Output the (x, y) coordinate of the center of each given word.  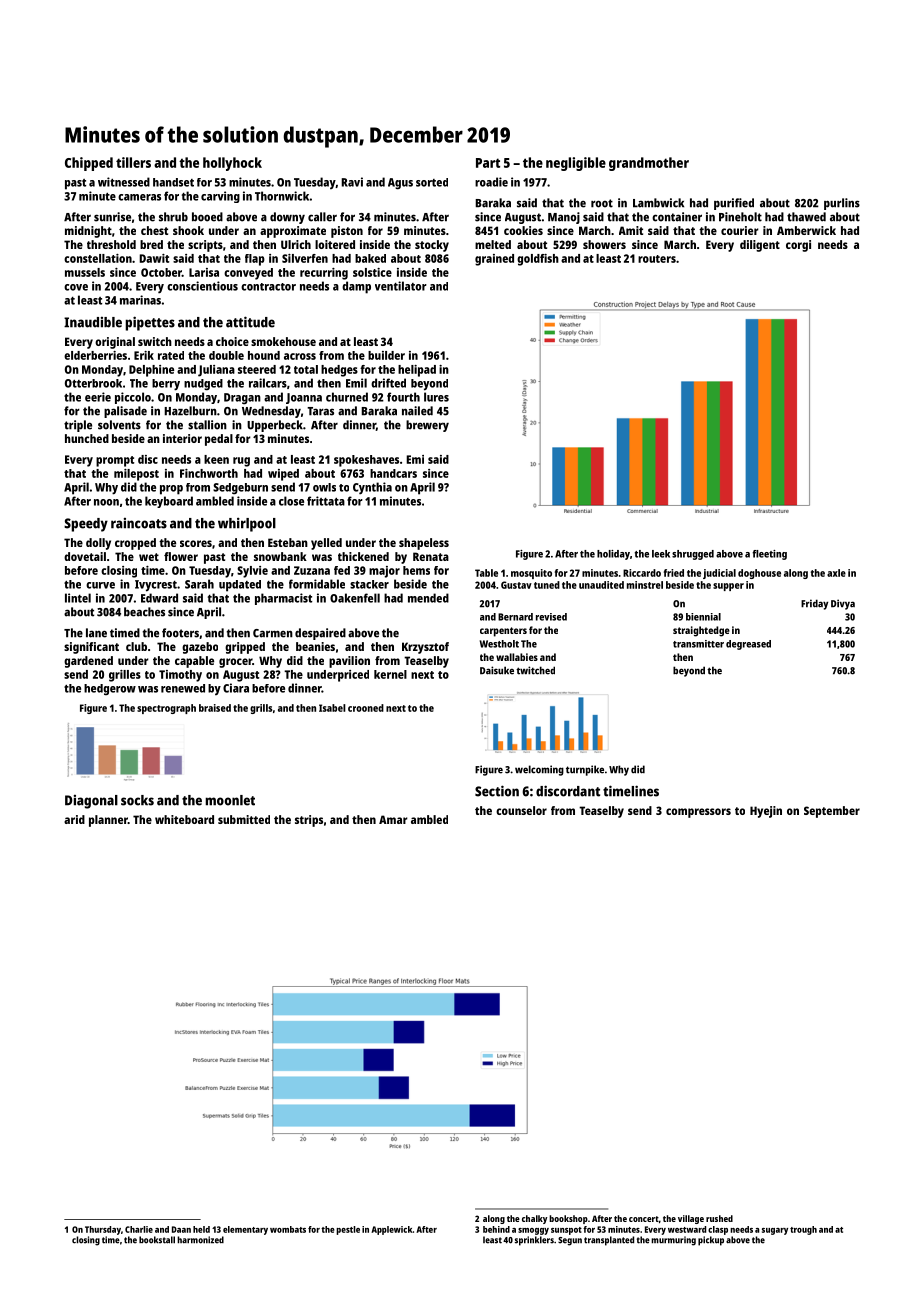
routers (657, 259)
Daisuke (497, 670)
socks (137, 800)
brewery (427, 426)
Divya (843, 604)
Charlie (139, 1229)
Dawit (154, 258)
